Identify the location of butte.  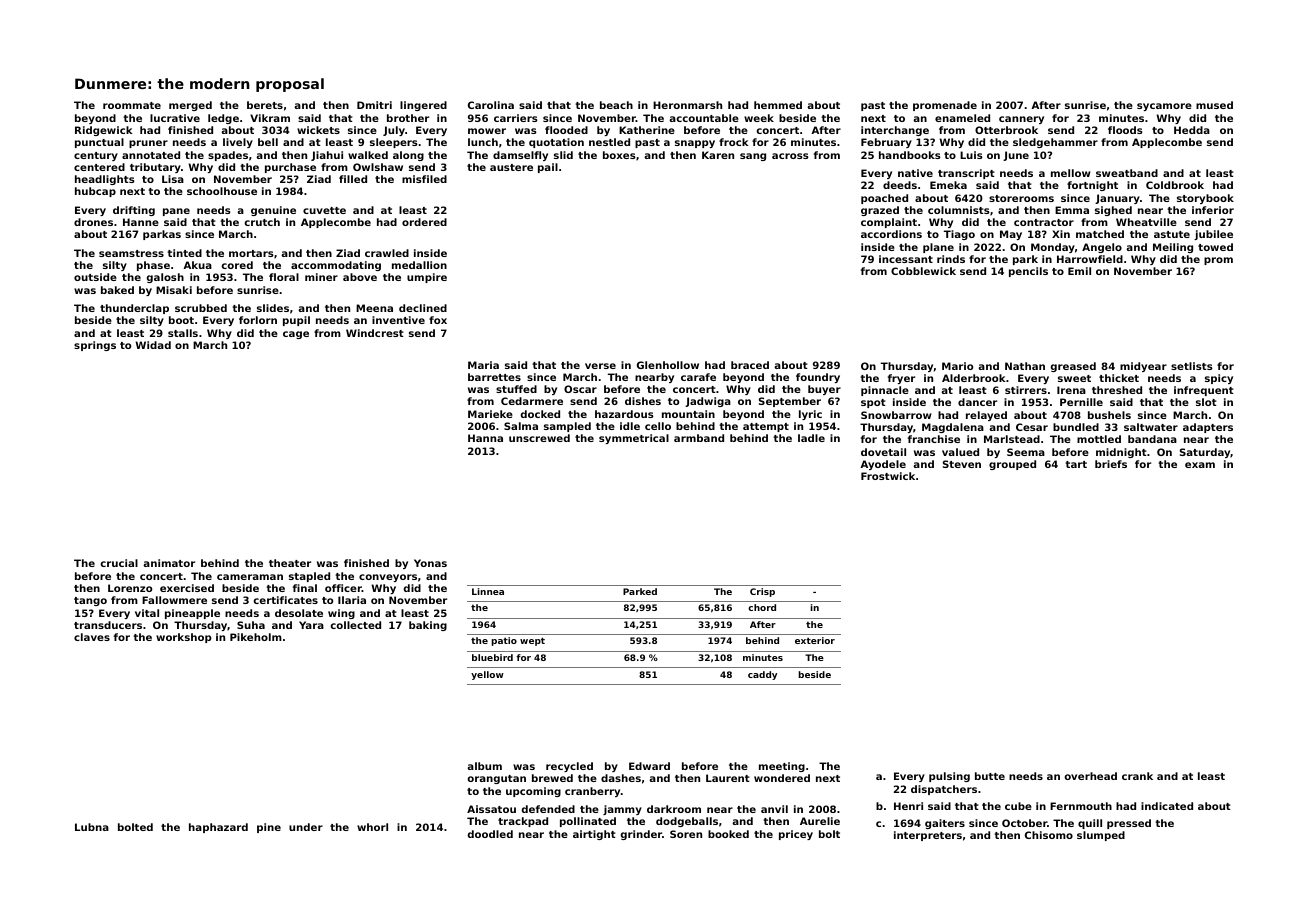
(990, 776).
